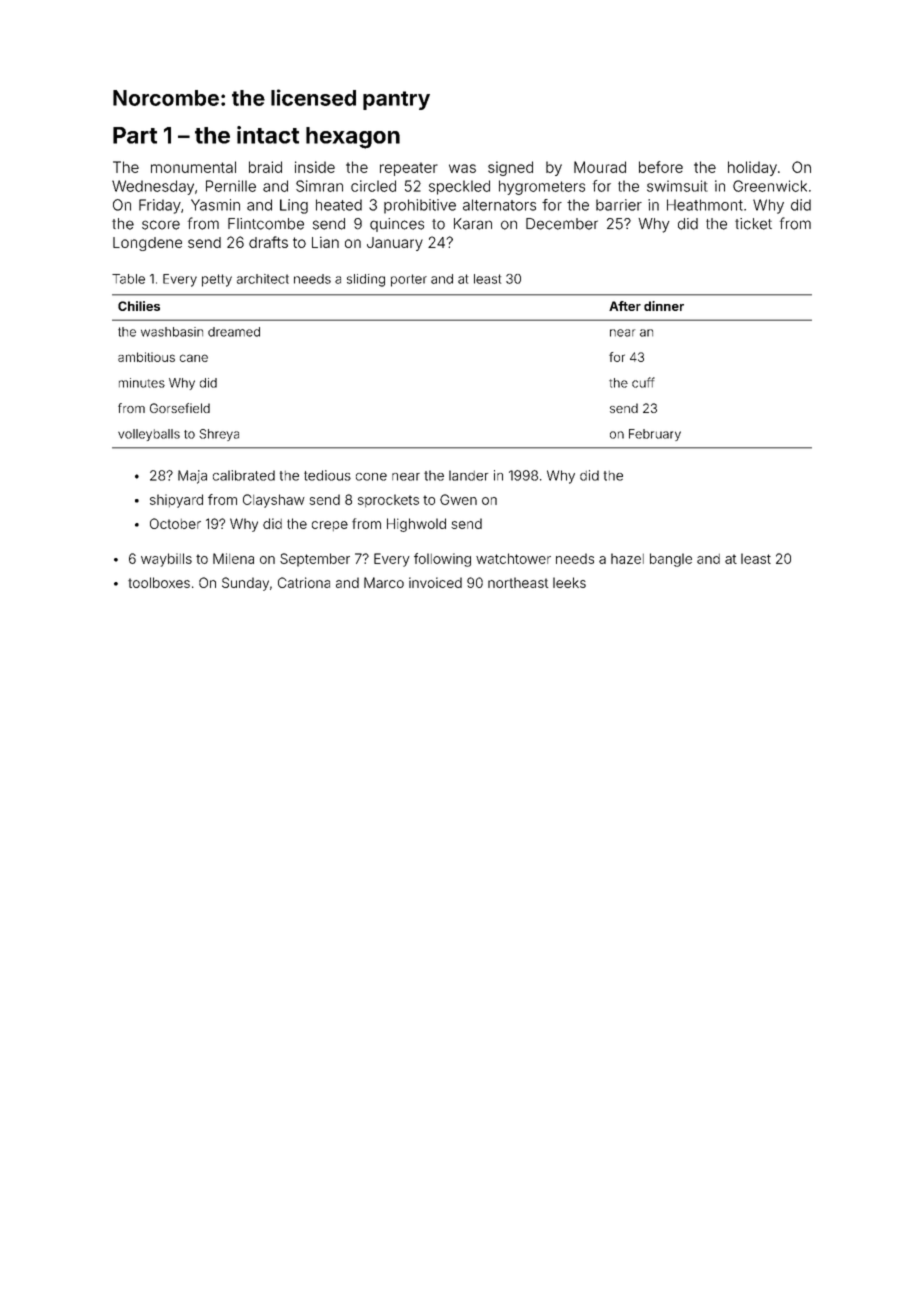 The width and height of the document is (924, 1308). Describe the element at coordinates (473, 224) in the document. I see `Karan` at that location.
